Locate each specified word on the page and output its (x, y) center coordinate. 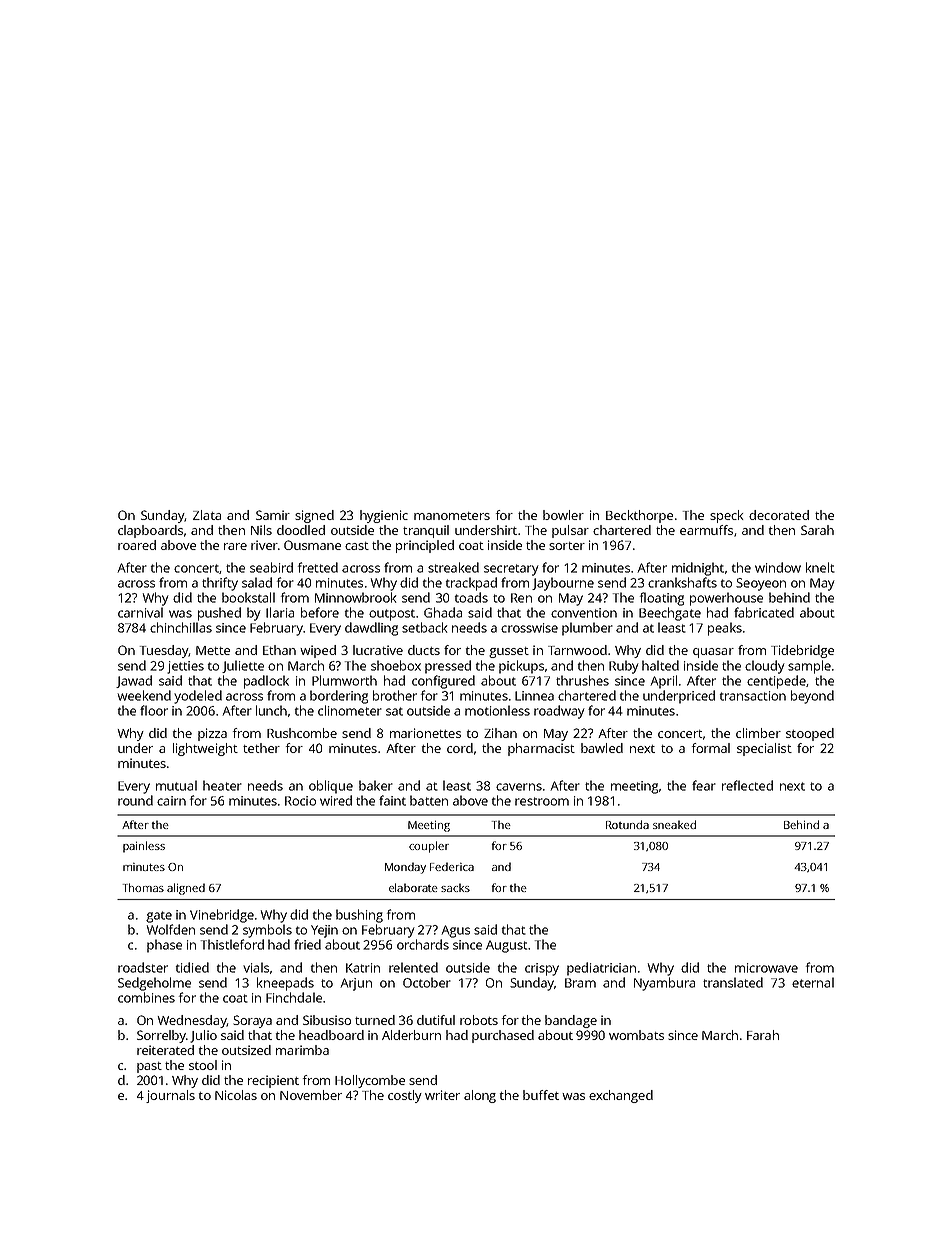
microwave (766, 968)
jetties (185, 667)
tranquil (426, 531)
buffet (541, 1095)
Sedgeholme (154, 984)
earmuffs (706, 530)
